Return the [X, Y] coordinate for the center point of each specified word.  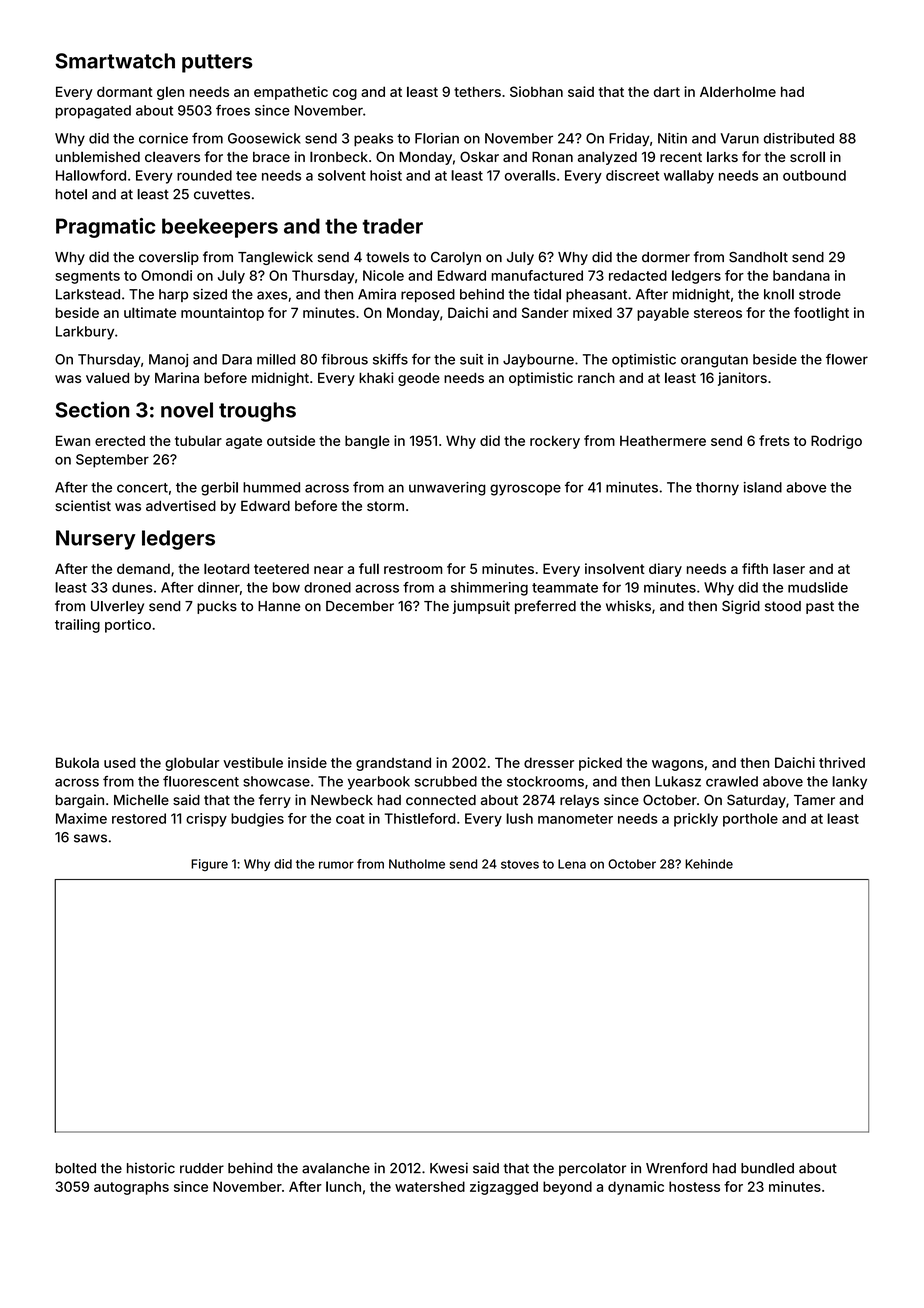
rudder [202, 1168]
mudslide [818, 587]
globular [192, 764]
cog [345, 94]
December [360, 606]
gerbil [219, 489]
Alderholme [738, 91]
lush [519, 818]
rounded [204, 175]
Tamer [814, 800]
